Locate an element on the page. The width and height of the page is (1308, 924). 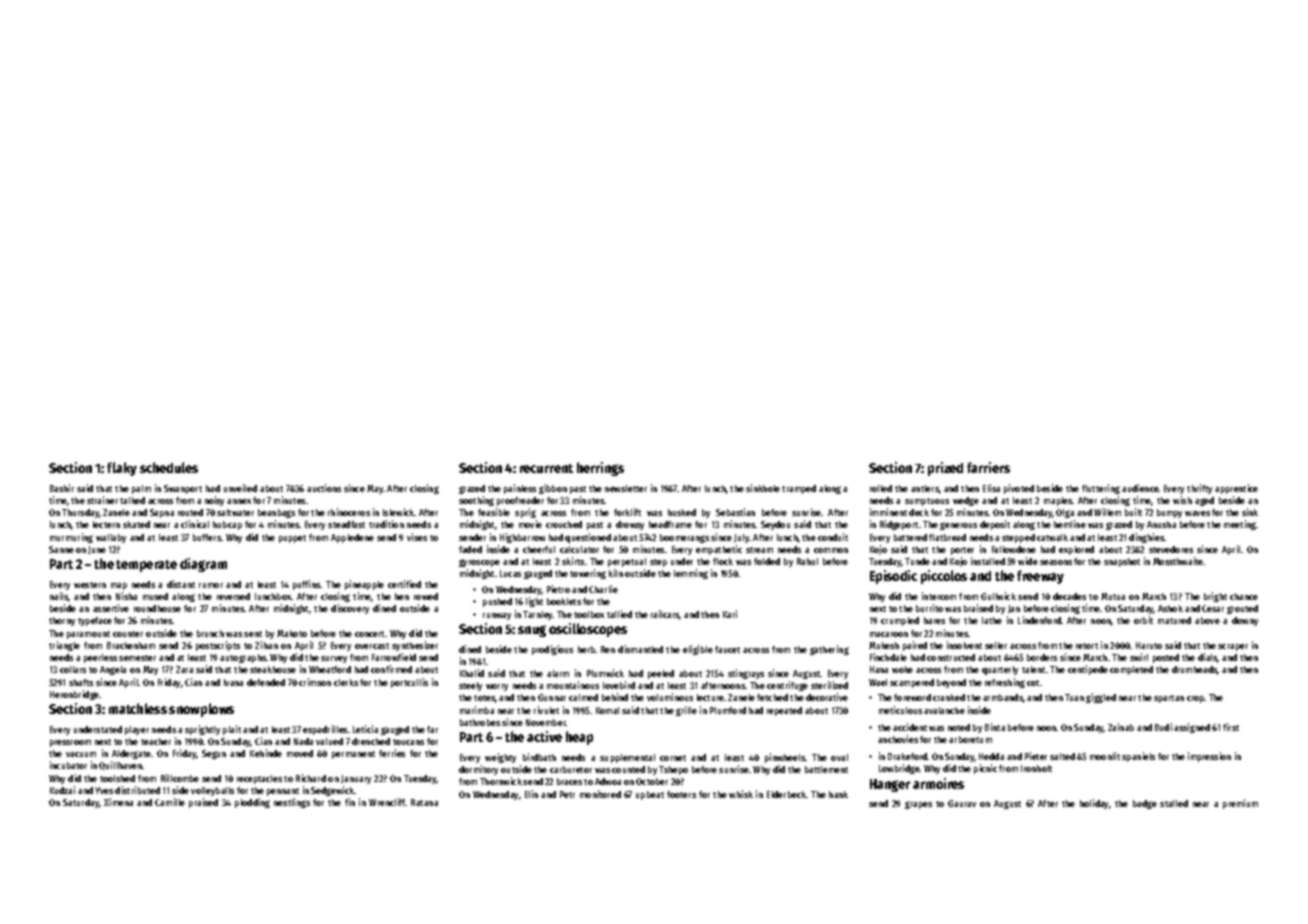
Ximena is located at coordinates (118, 802).
